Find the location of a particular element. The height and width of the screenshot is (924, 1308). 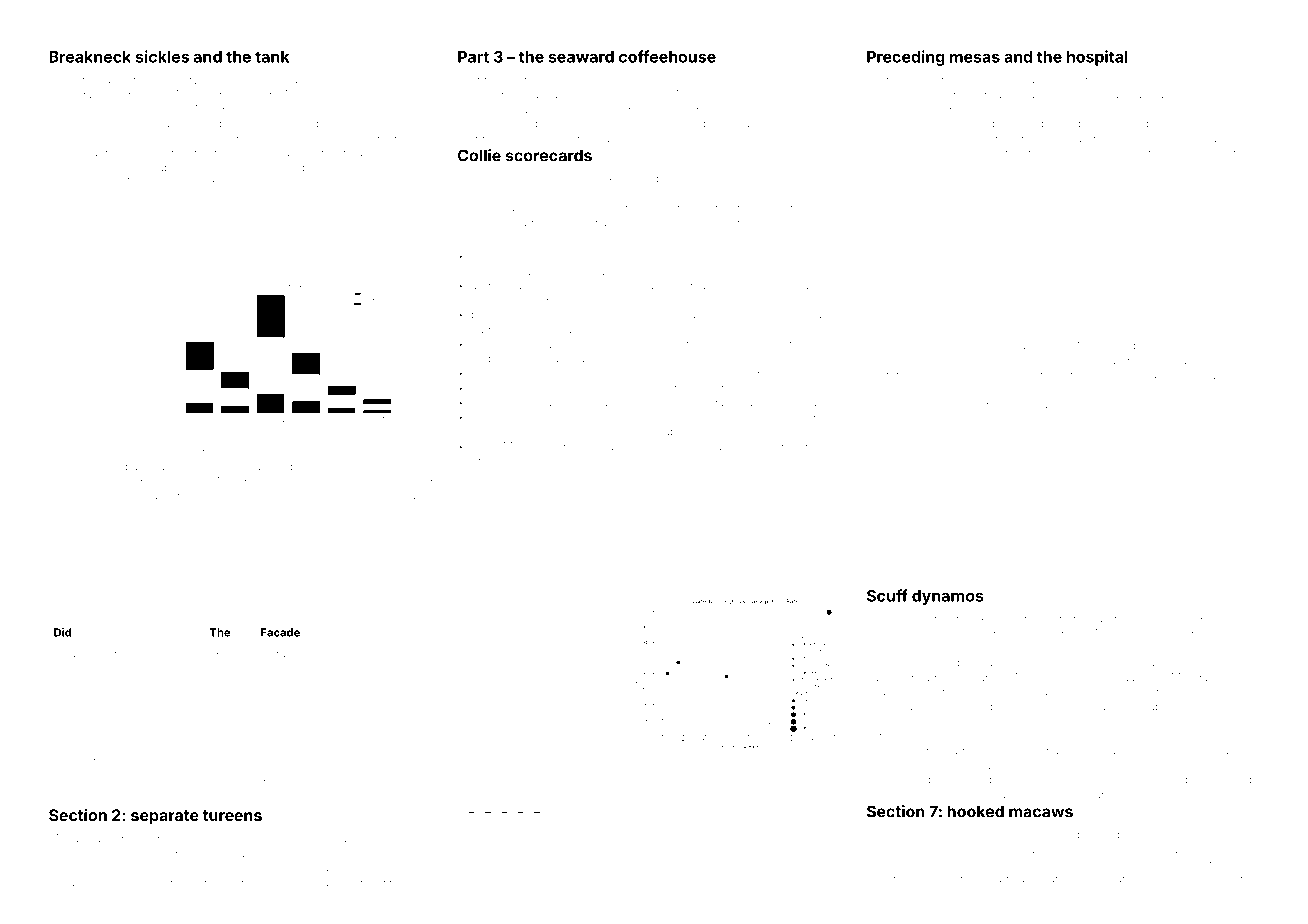

outlets is located at coordinates (376, 80).
